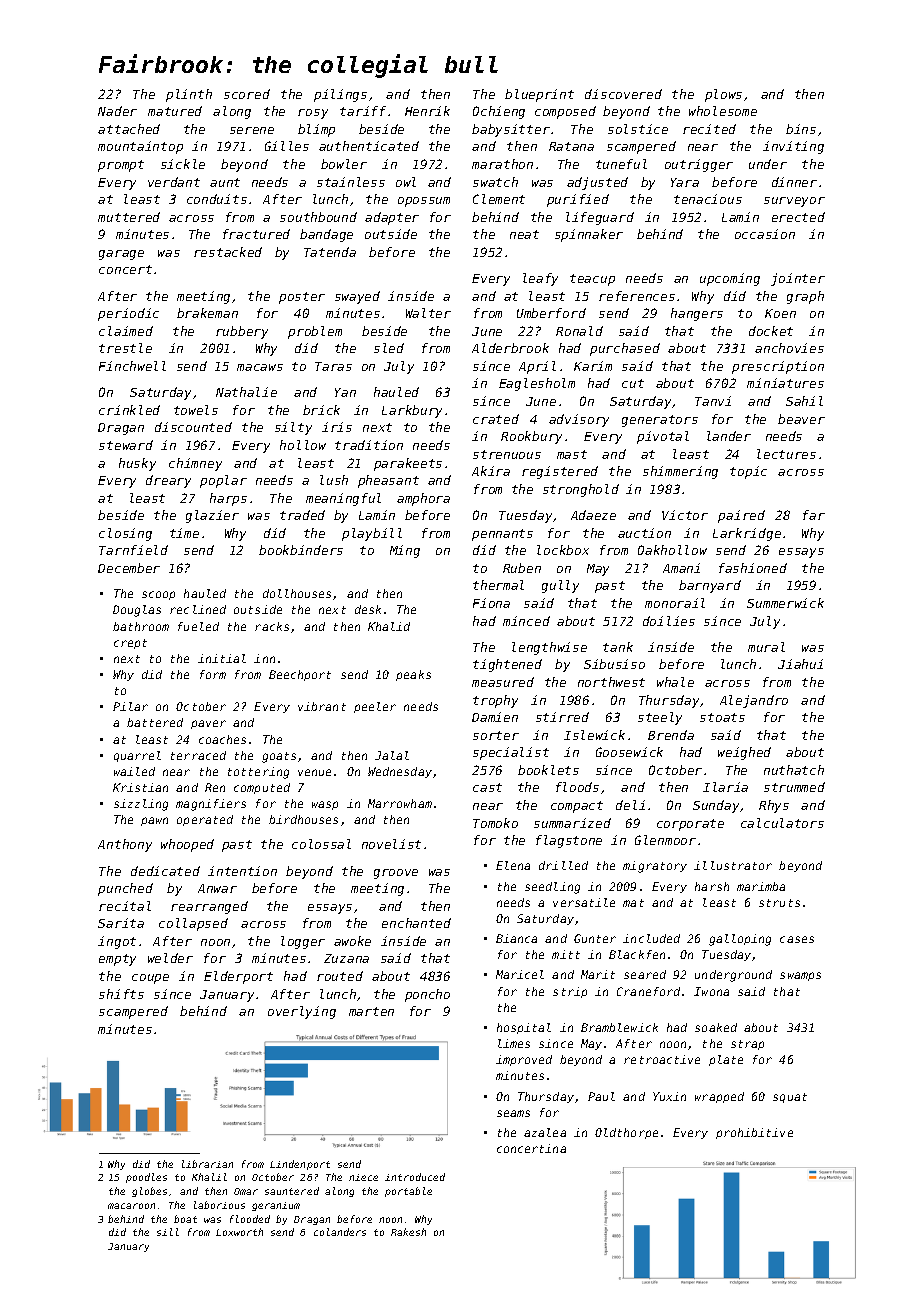 This page has height=1308, width=924. What do you see at coordinates (168, 1232) in the page?
I see `sill` at bounding box center [168, 1232].
